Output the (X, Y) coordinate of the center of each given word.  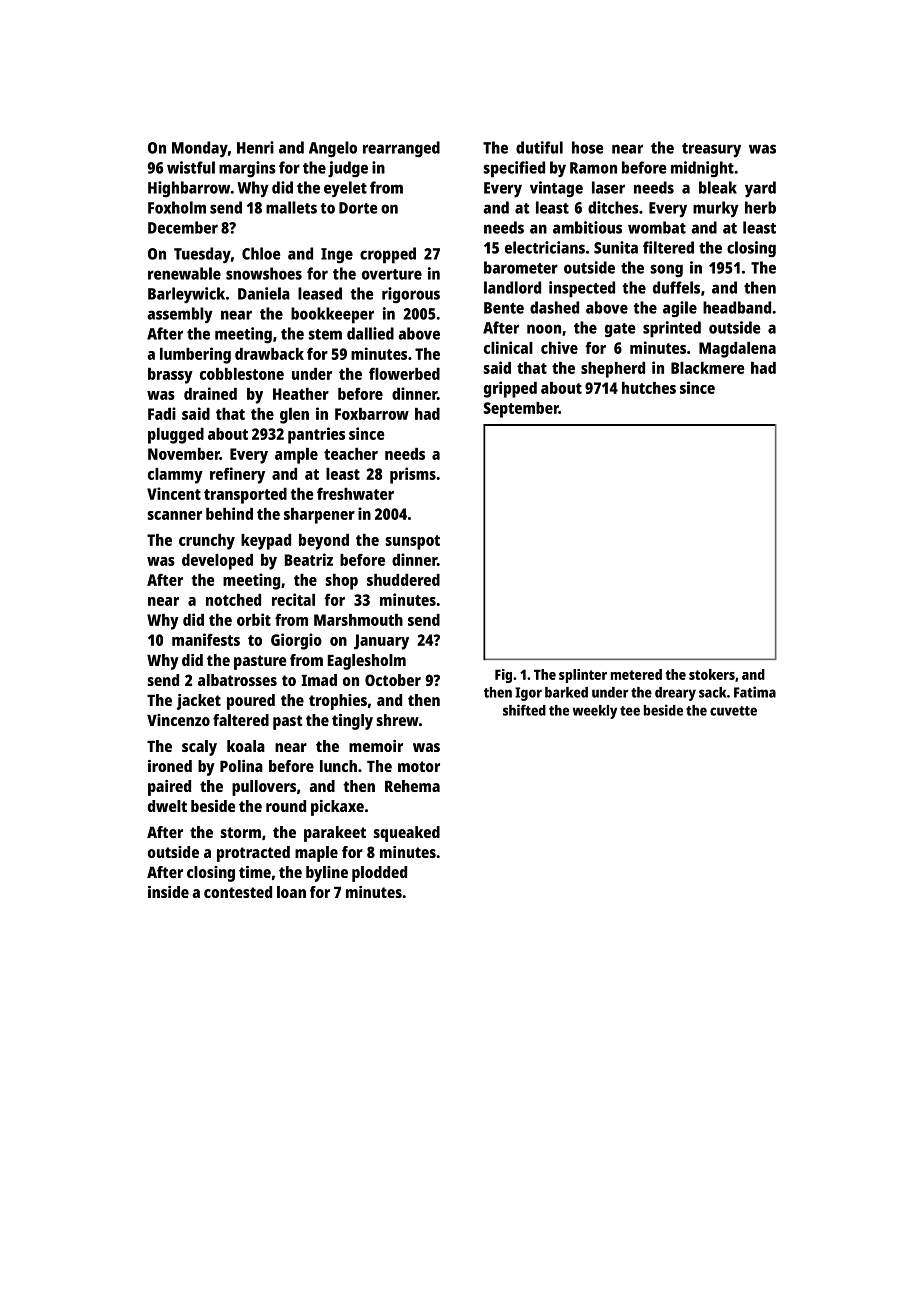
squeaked (406, 834)
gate (620, 330)
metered (636, 674)
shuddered (403, 580)
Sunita (616, 247)
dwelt (167, 806)
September (521, 410)
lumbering (195, 355)
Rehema (412, 786)
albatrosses (237, 680)
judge (348, 169)
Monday (200, 149)
